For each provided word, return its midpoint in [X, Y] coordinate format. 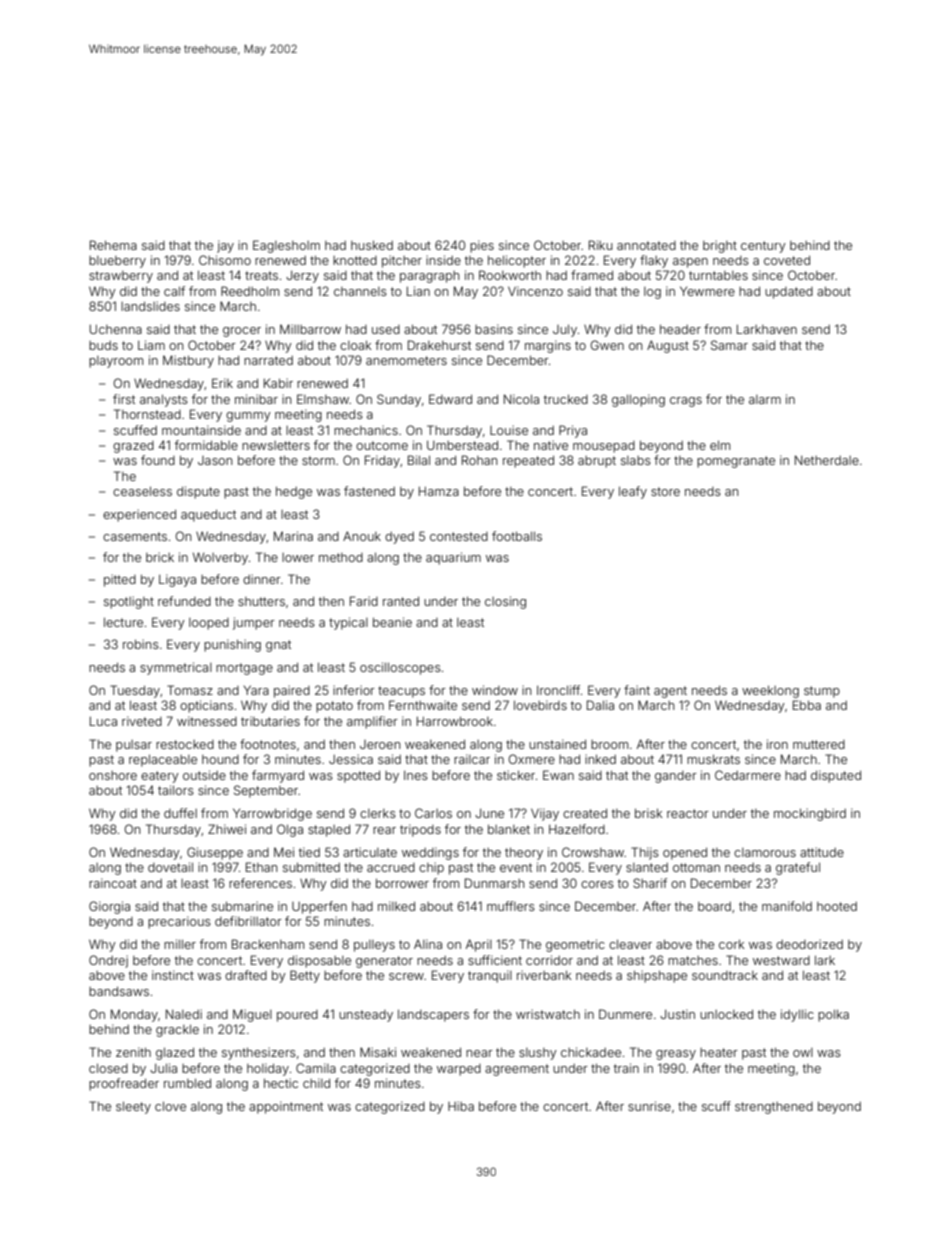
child [316, 1083]
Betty [305, 976]
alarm [765, 399]
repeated [528, 461]
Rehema [113, 245]
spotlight [129, 602]
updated [789, 293]
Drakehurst [439, 345]
